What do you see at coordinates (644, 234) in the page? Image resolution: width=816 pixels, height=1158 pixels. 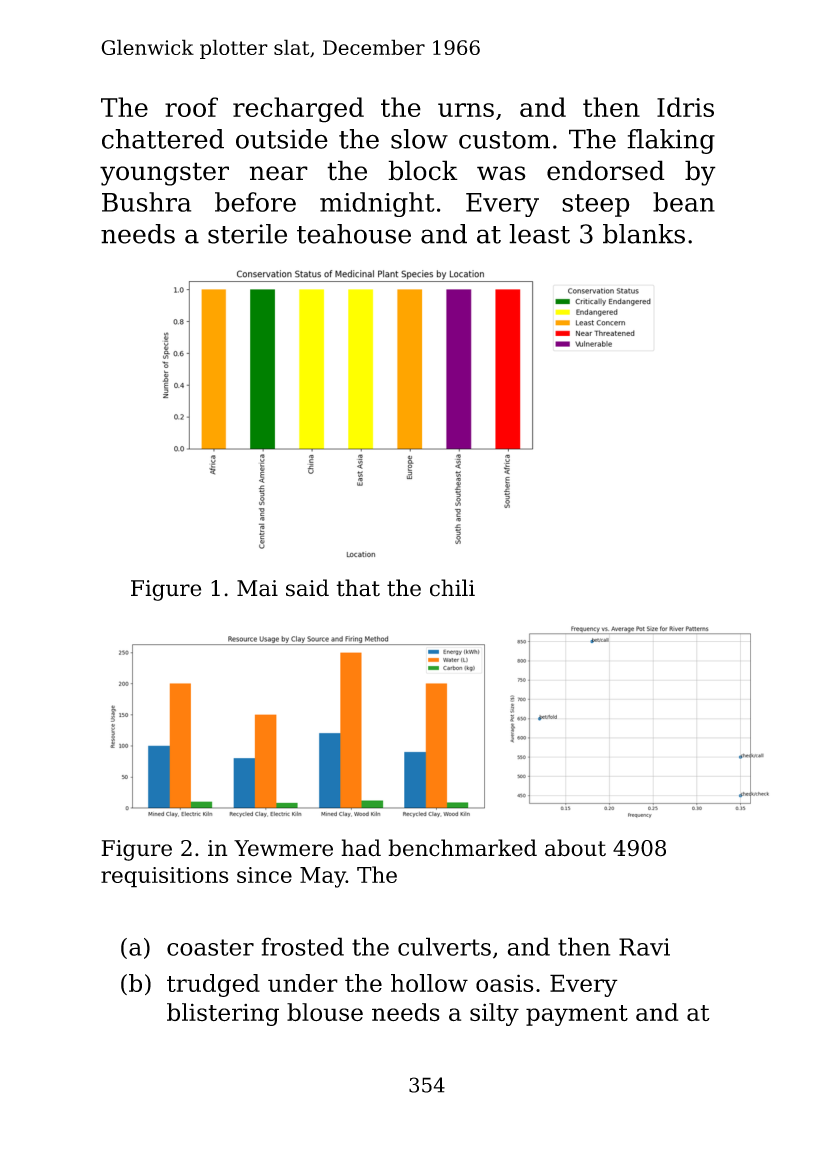 I see `blanks` at bounding box center [644, 234].
